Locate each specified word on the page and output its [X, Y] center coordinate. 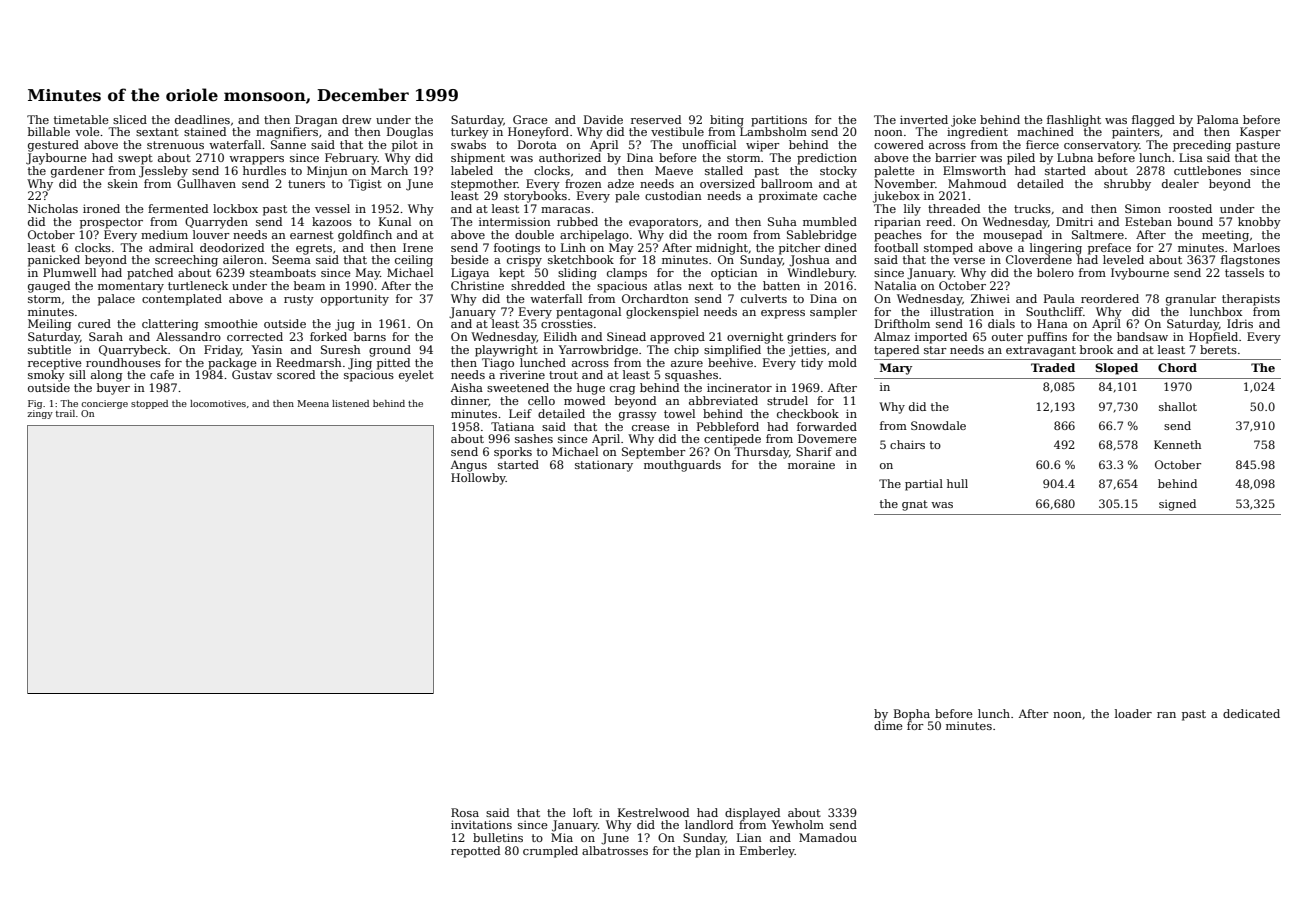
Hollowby [478, 479]
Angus [468, 466]
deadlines [202, 119]
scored [296, 374]
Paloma [1218, 119]
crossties [567, 323]
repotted [475, 852]
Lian [749, 837]
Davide [603, 119]
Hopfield [1213, 338]
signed [1177, 505]
